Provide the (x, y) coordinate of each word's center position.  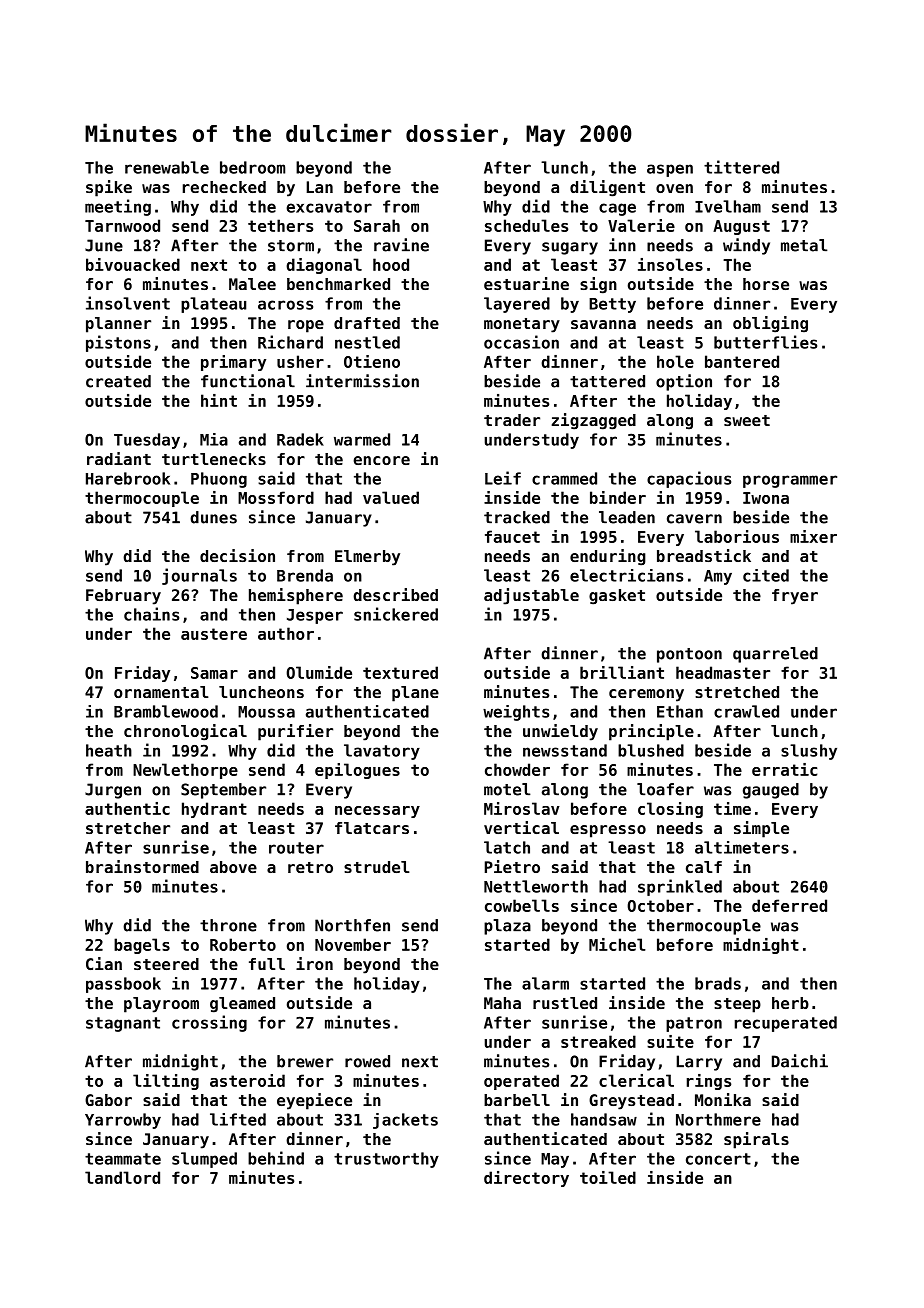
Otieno (372, 361)
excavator (329, 207)
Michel (617, 944)
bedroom (252, 167)
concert (718, 1159)
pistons (118, 343)
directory (526, 1179)
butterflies (765, 342)
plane (415, 694)
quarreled (775, 655)
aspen (670, 170)
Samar (214, 673)
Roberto (243, 944)
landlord (122, 1177)
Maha (502, 1003)
